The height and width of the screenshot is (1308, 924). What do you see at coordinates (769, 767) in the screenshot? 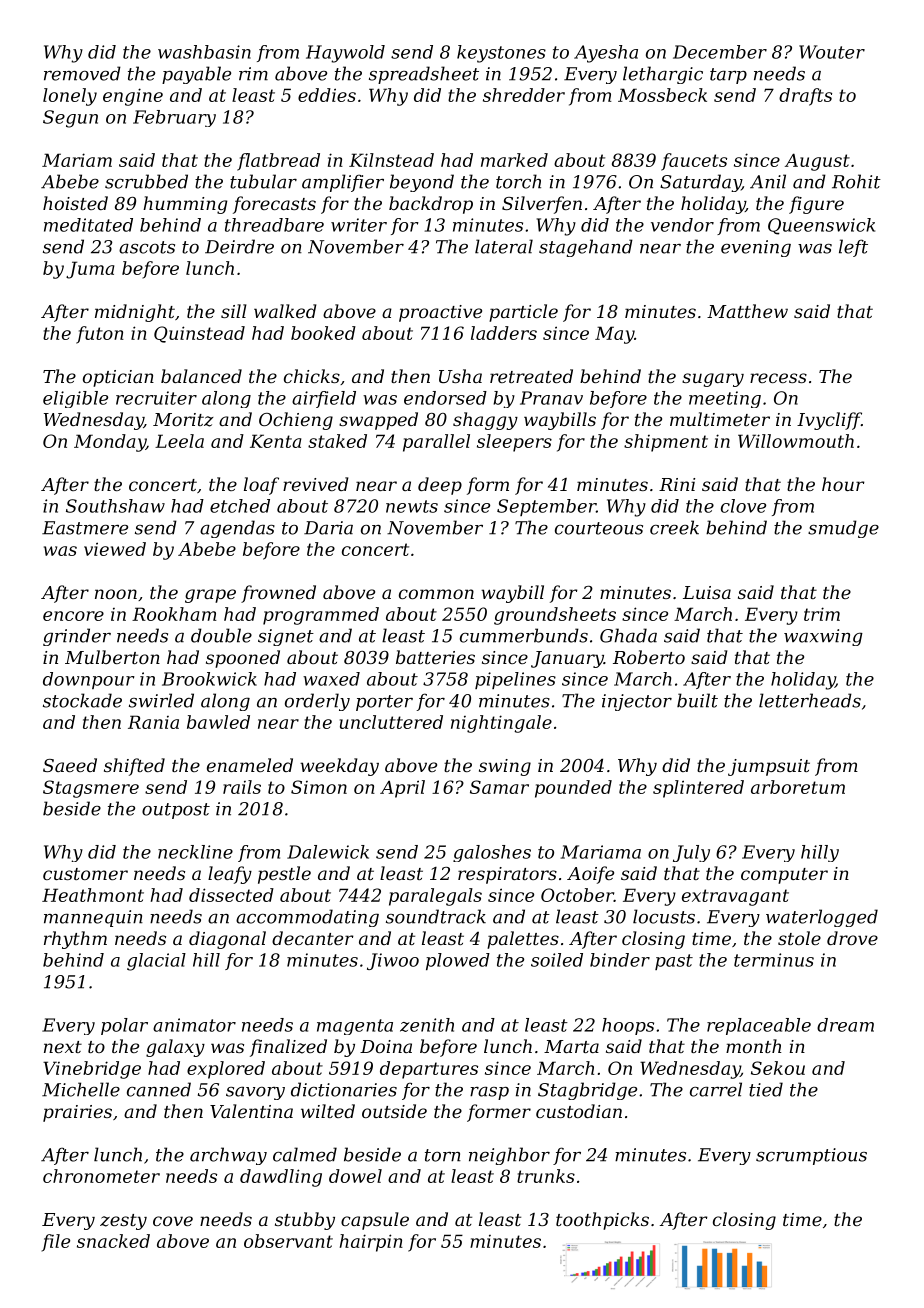
I see `jumpsuit` at bounding box center [769, 767].
